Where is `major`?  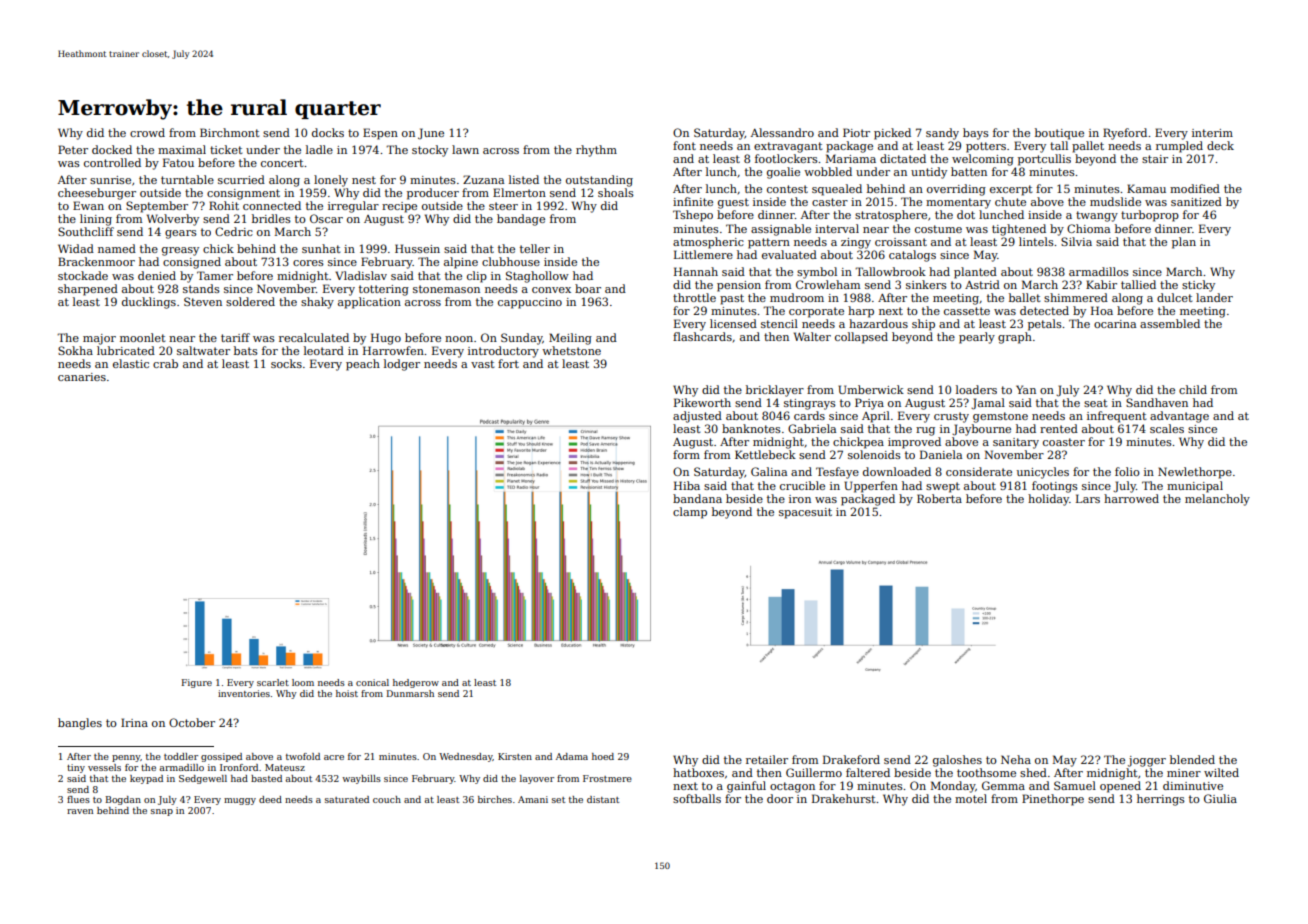
major is located at coordinates (99, 339).
